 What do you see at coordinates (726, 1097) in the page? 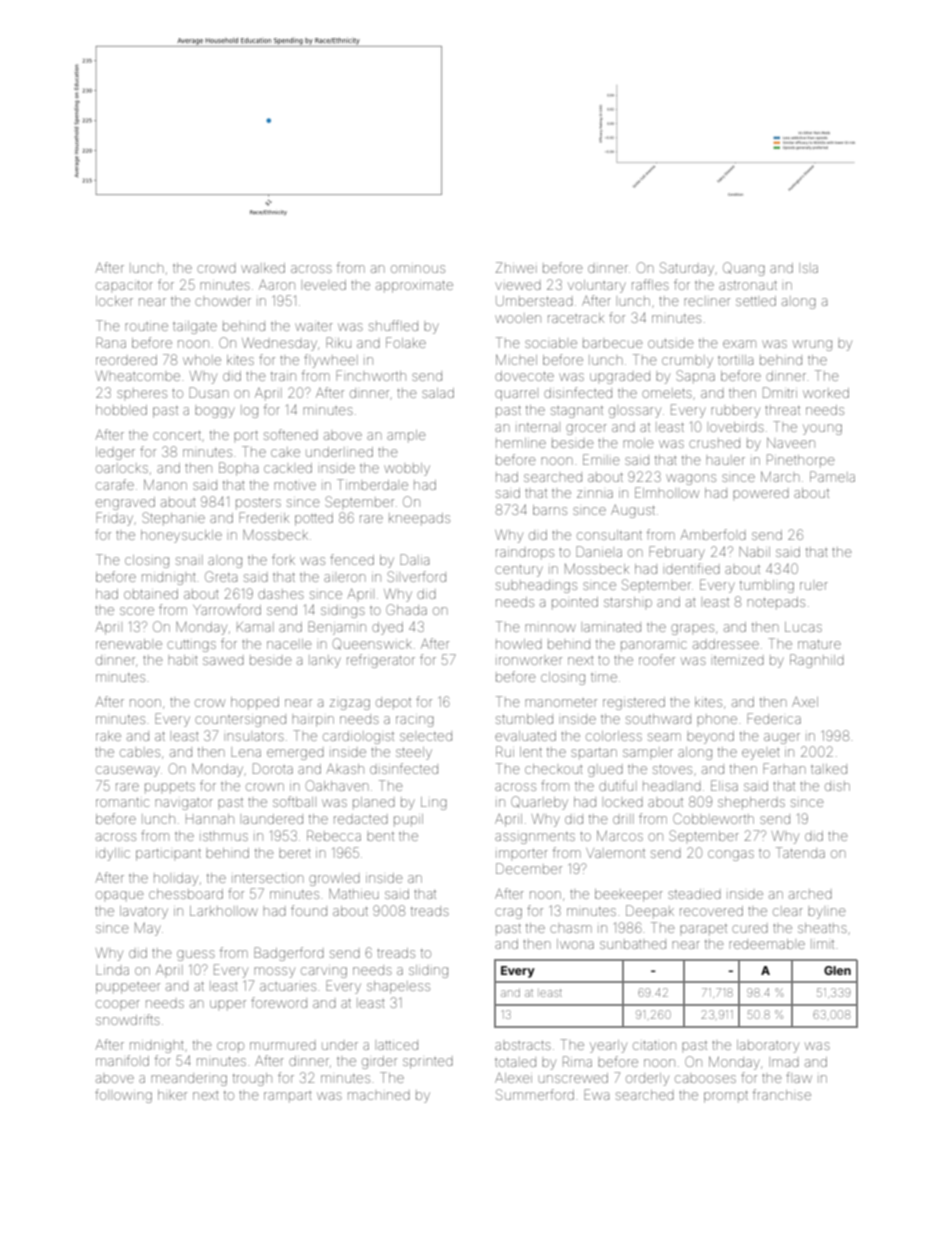
I see `prompt` at bounding box center [726, 1097].
